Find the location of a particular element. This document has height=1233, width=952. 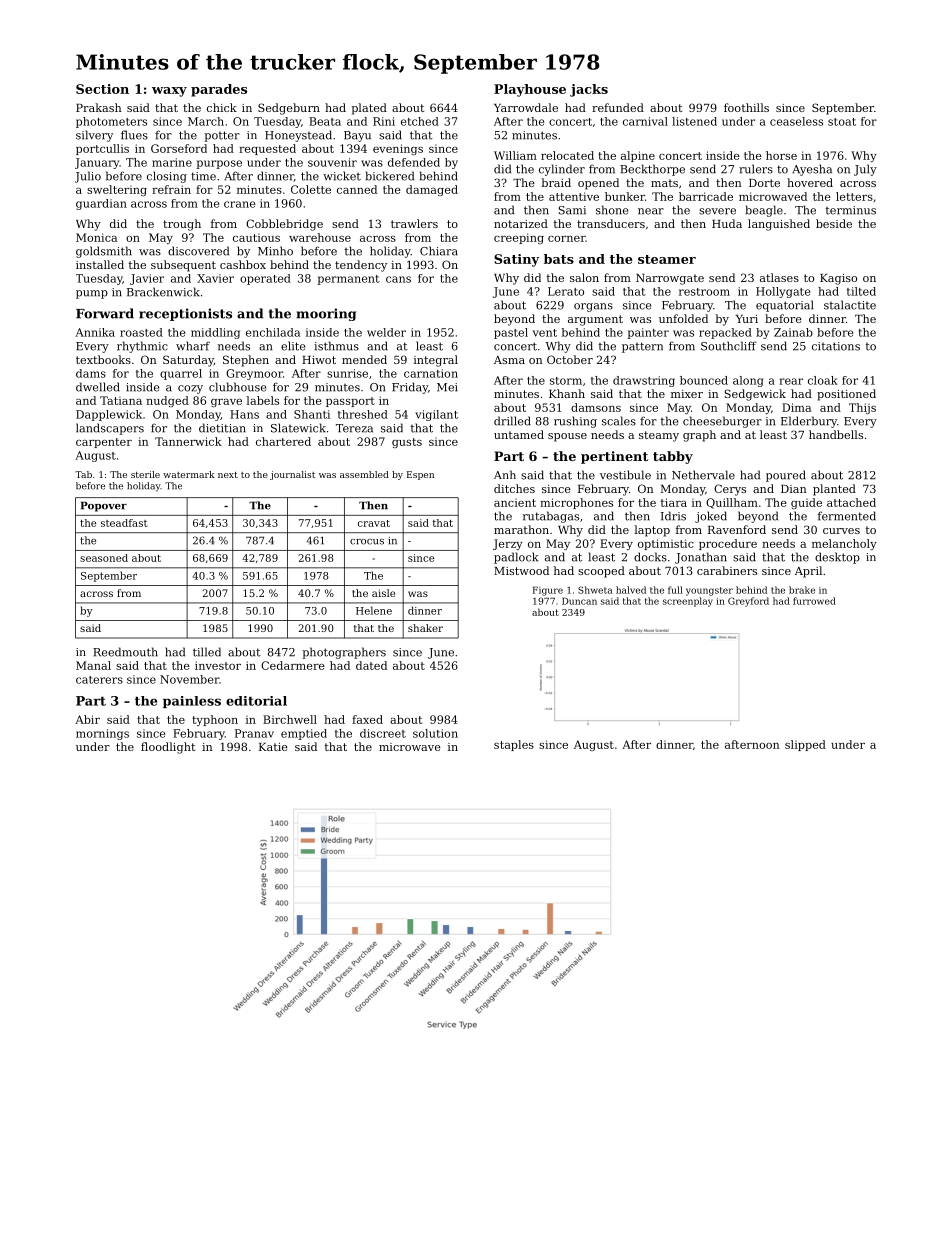

planted is located at coordinates (834, 490).
